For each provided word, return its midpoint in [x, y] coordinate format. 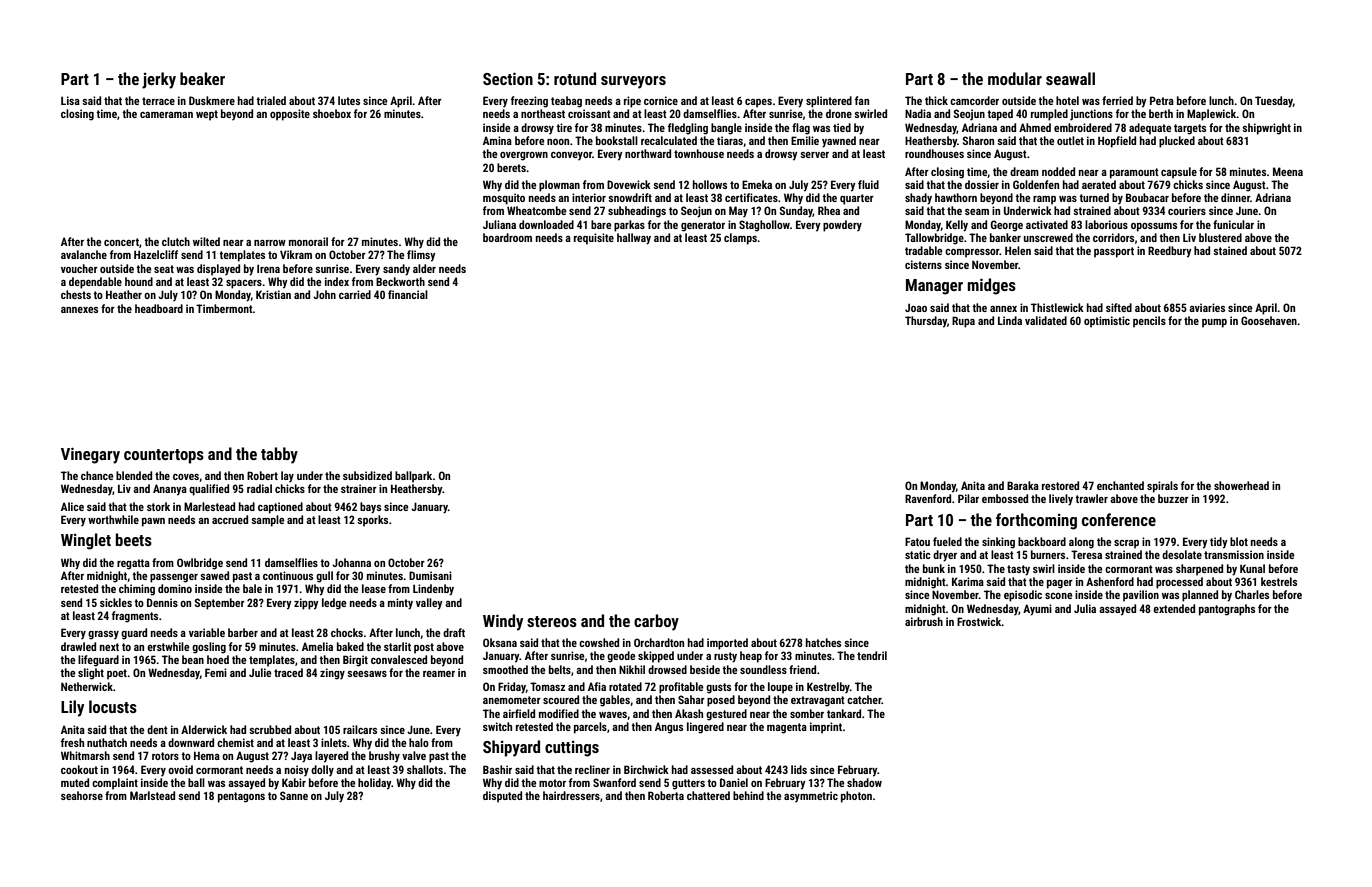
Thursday [926, 322]
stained [1230, 250]
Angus [669, 728]
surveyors [633, 82]
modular [1015, 78]
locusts [113, 706]
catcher [864, 699]
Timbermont [224, 308]
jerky [159, 80]
